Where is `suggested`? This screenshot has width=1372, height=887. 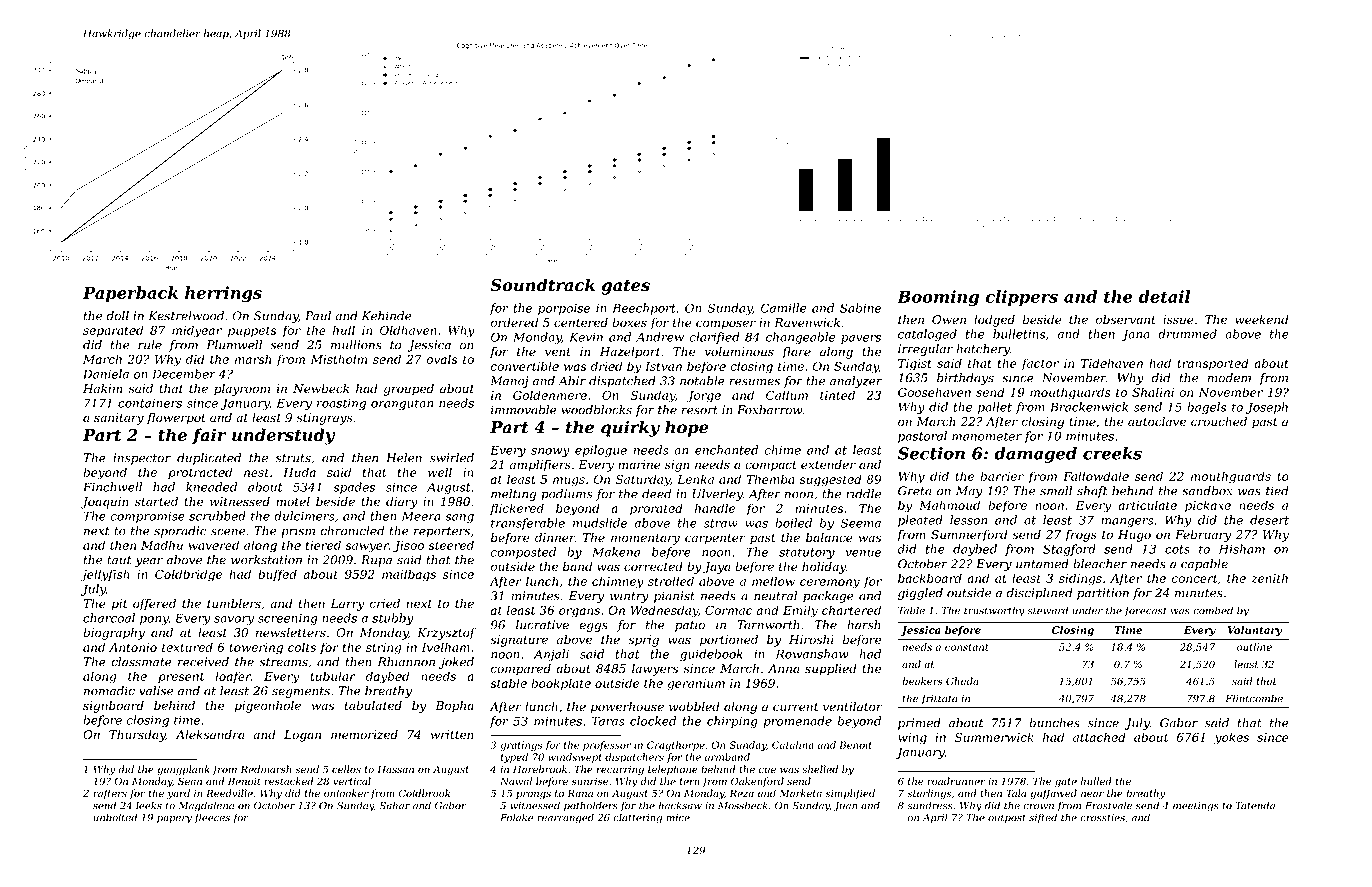 suggested is located at coordinates (831, 480).
